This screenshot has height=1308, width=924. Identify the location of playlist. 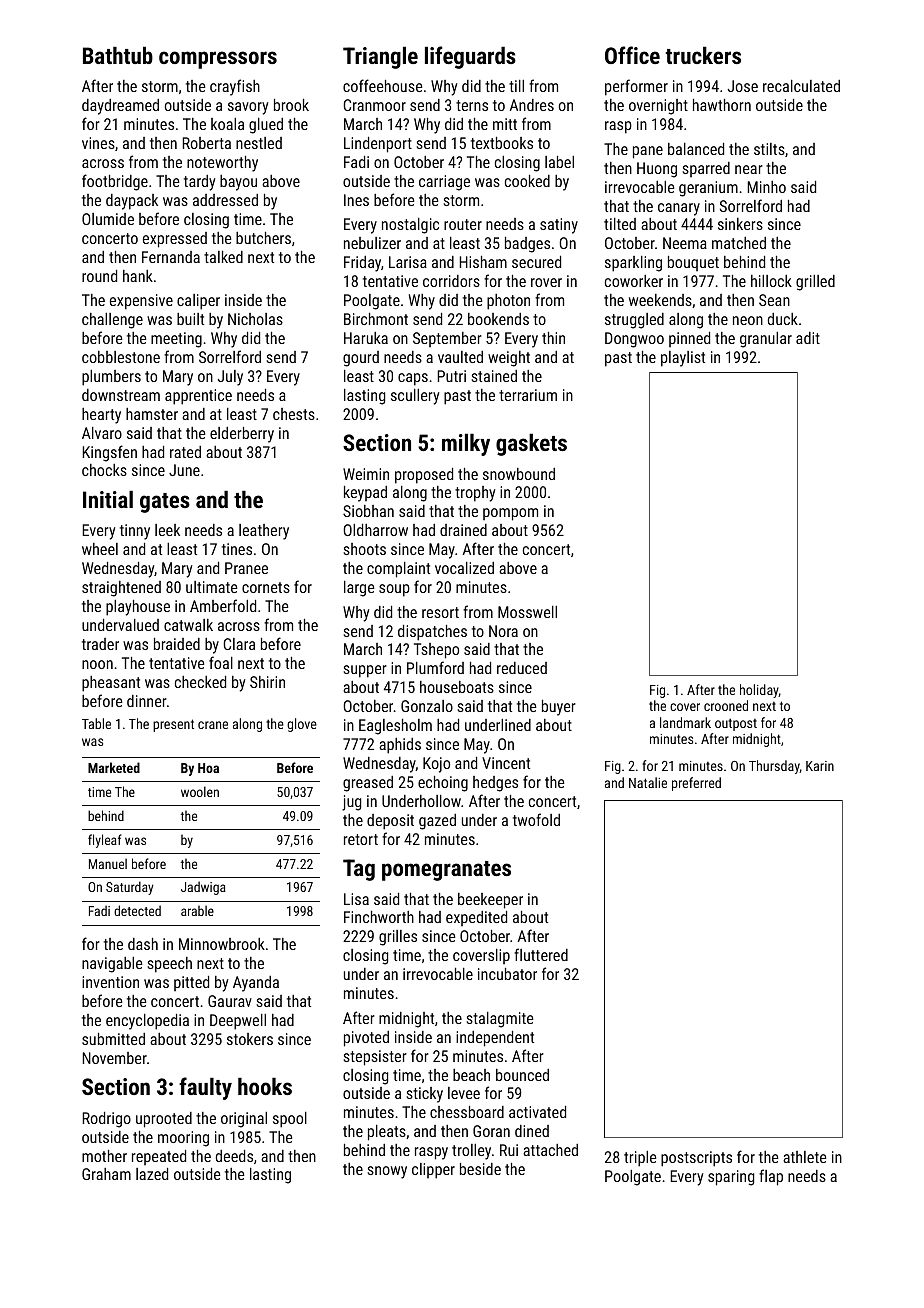
(683, 359).
